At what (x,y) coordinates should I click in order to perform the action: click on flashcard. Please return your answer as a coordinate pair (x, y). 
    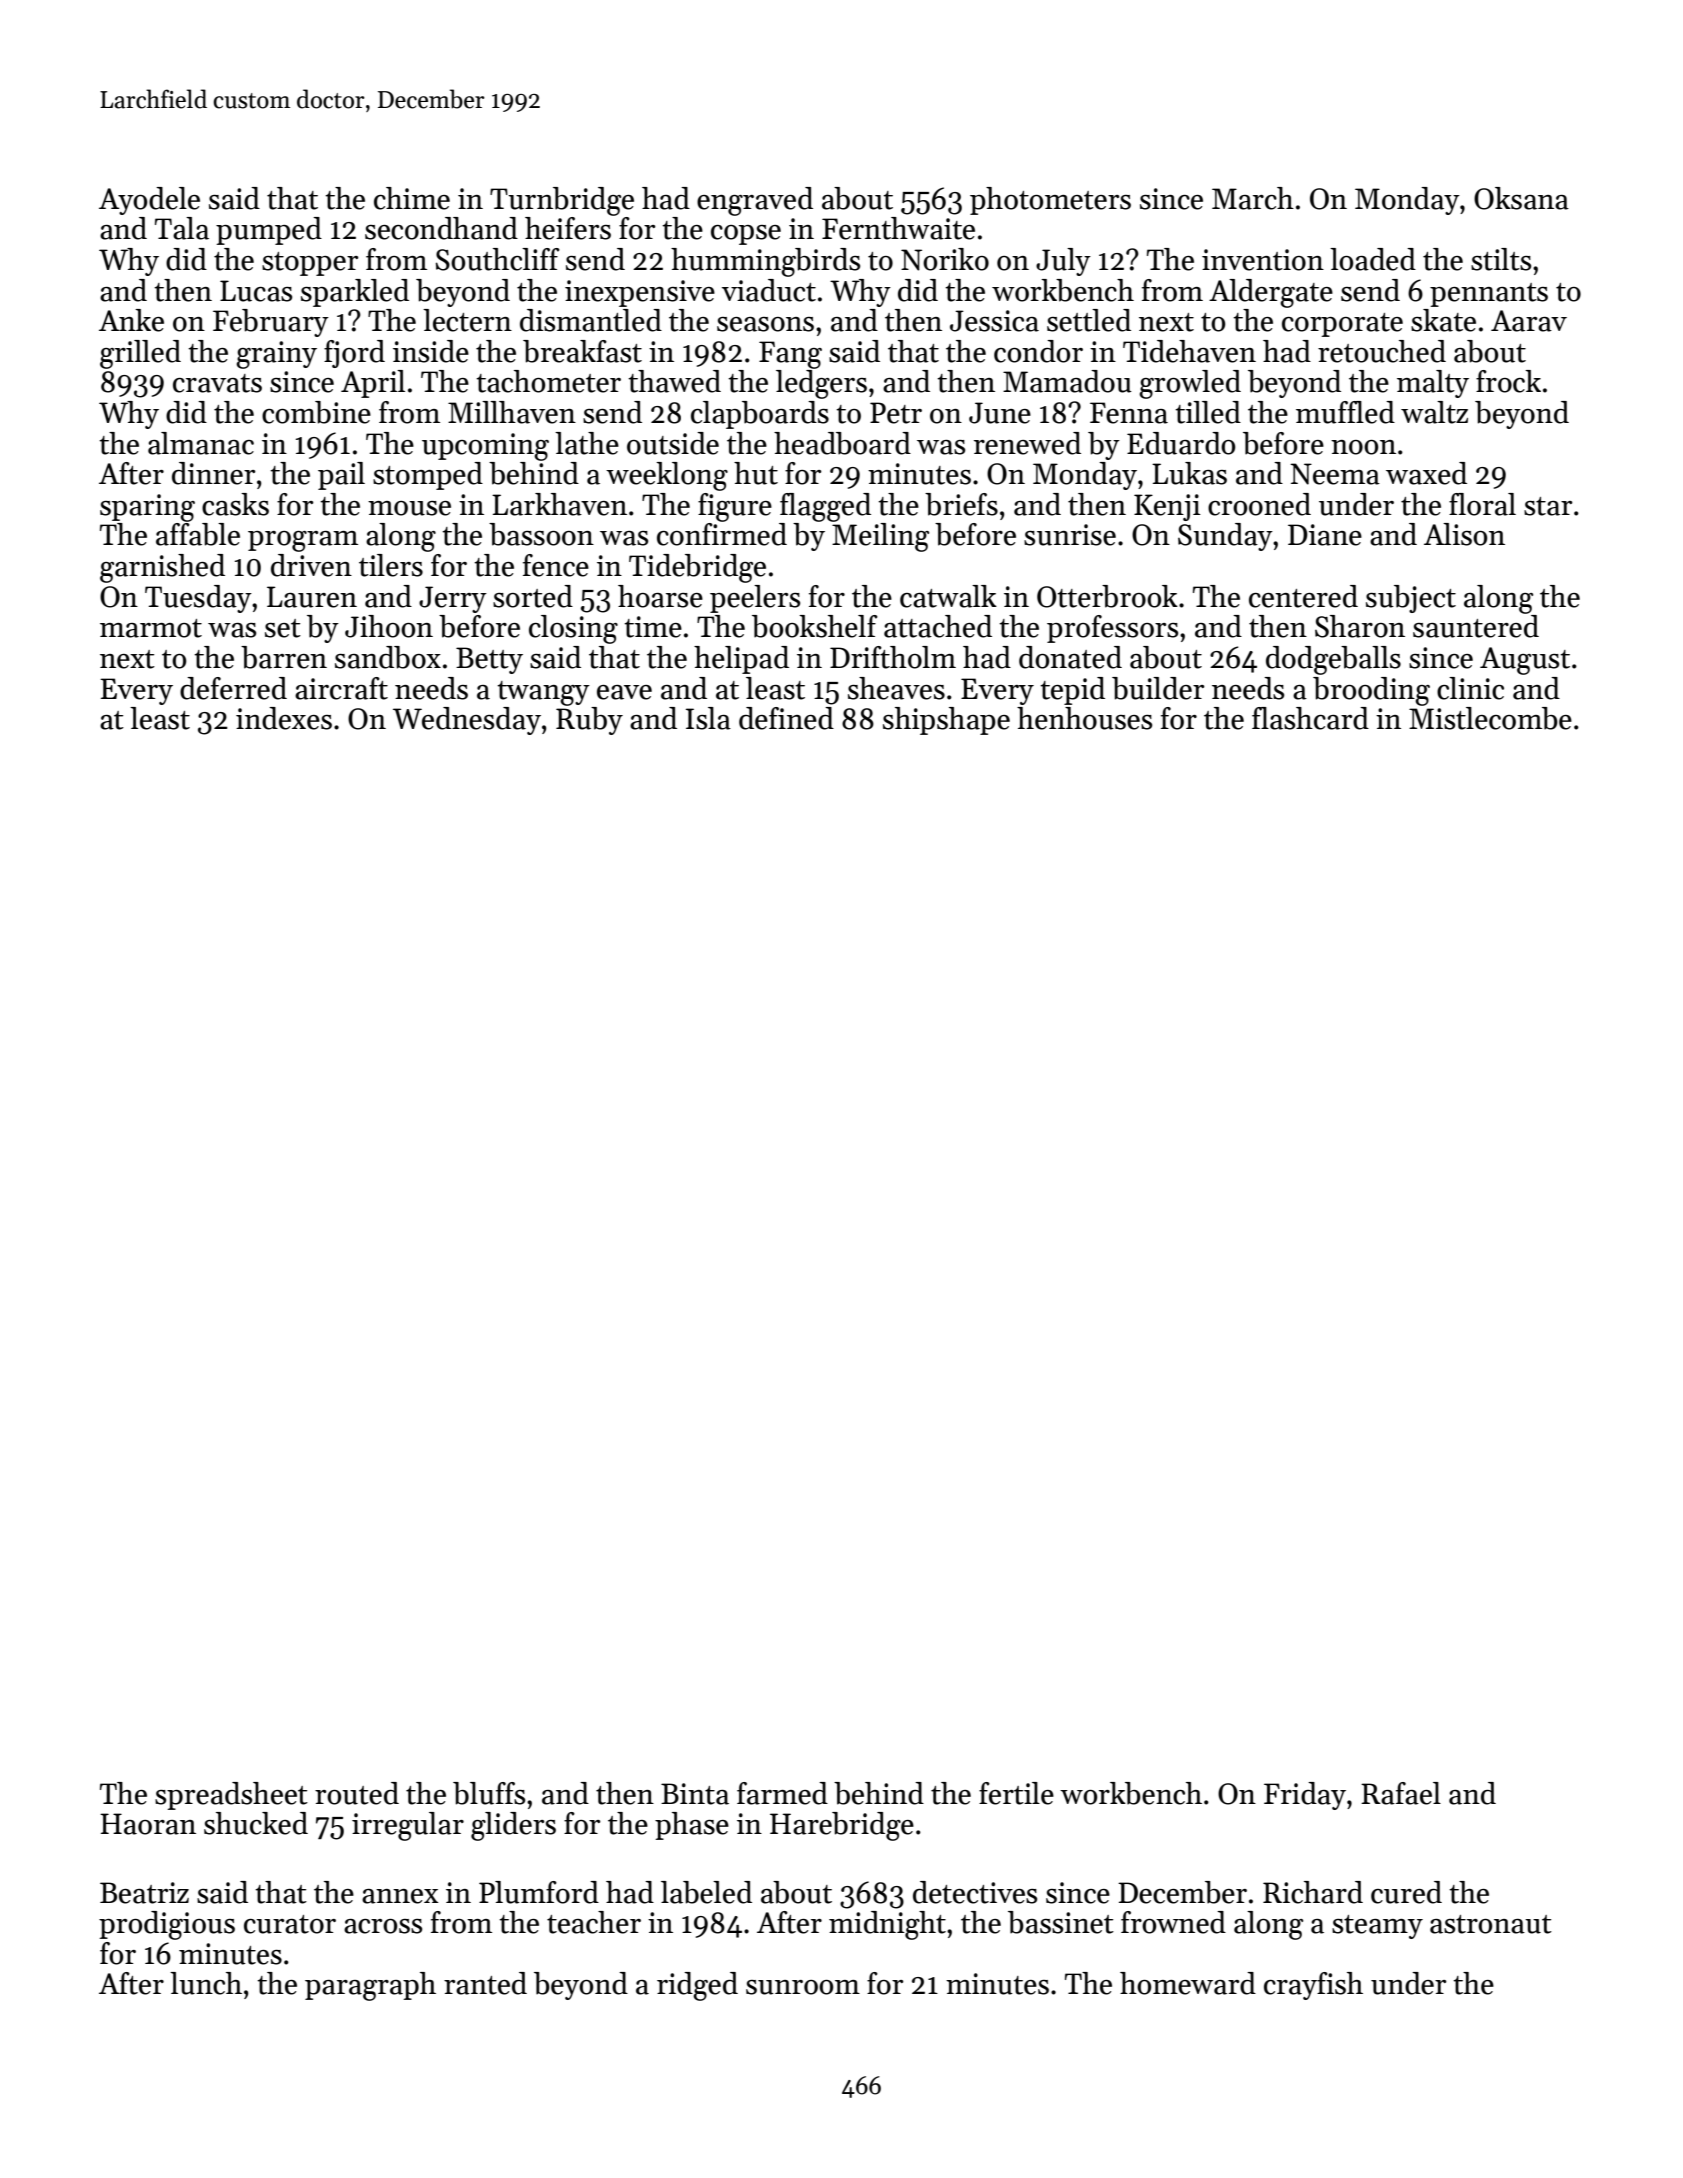
    Looking at the image, I should click on (1310, 718).
